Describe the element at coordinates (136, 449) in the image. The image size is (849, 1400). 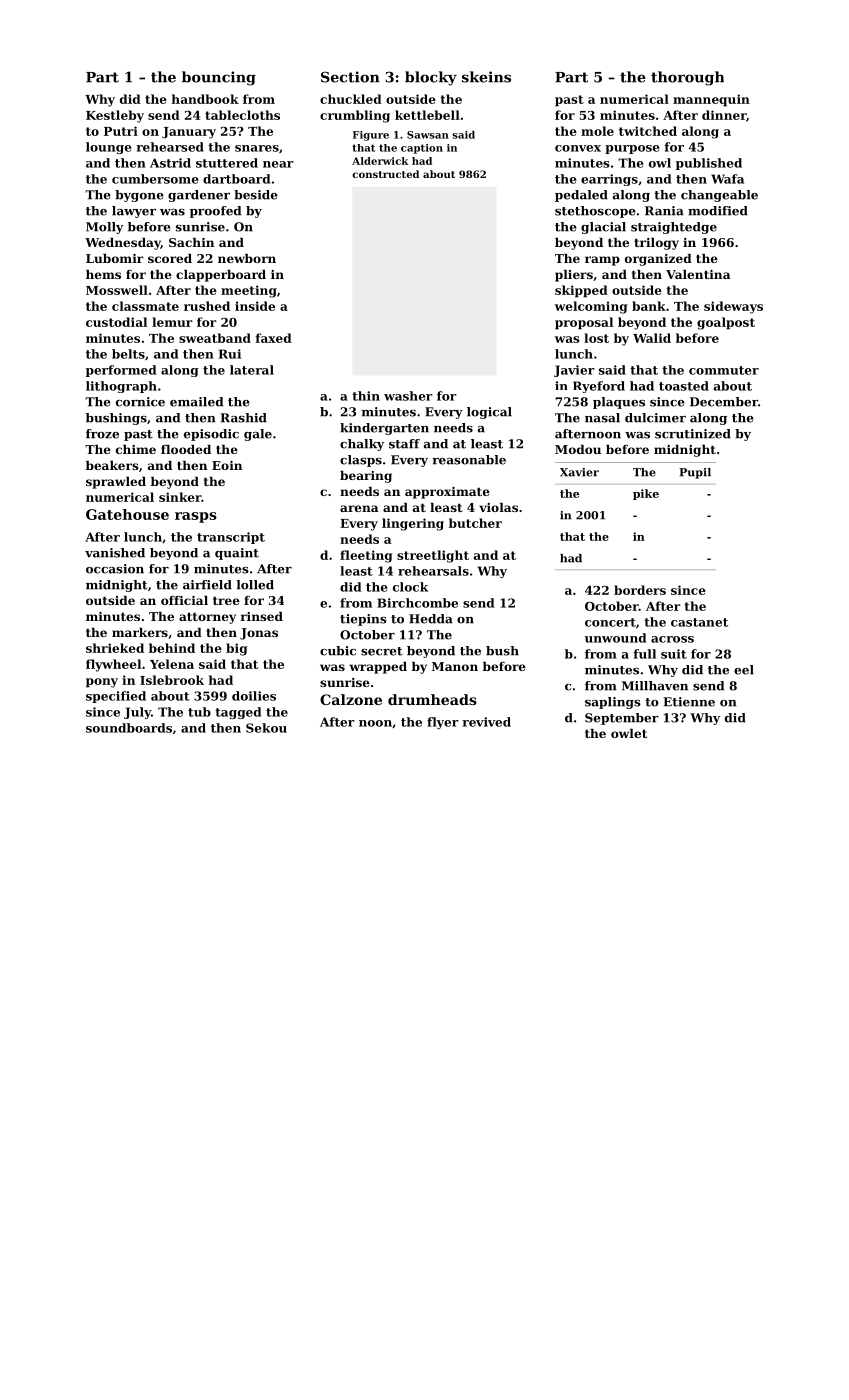
I see `chime` at that location.
